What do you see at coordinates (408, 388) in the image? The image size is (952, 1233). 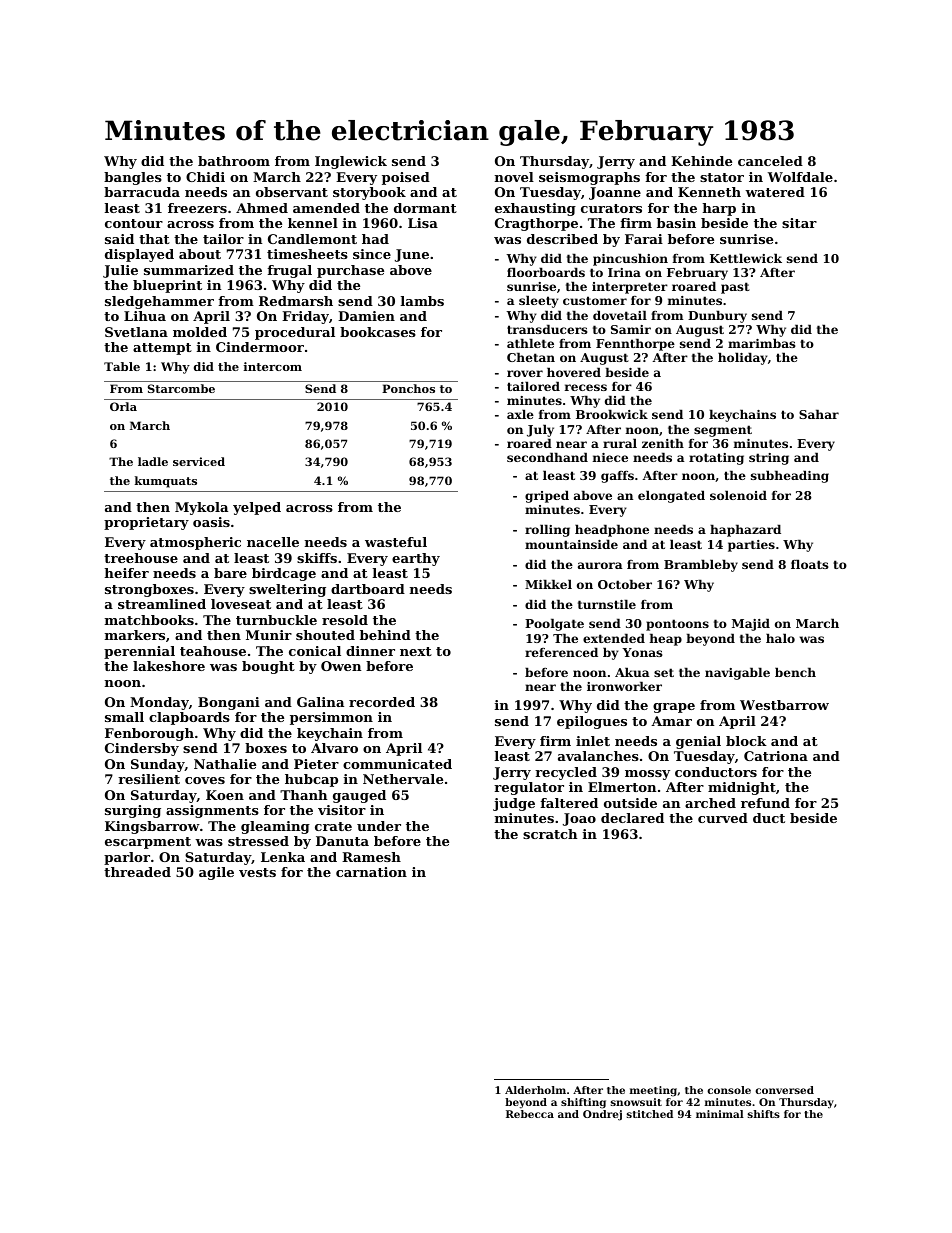 I see `Ponchos` at bounding box center [408, 388].
